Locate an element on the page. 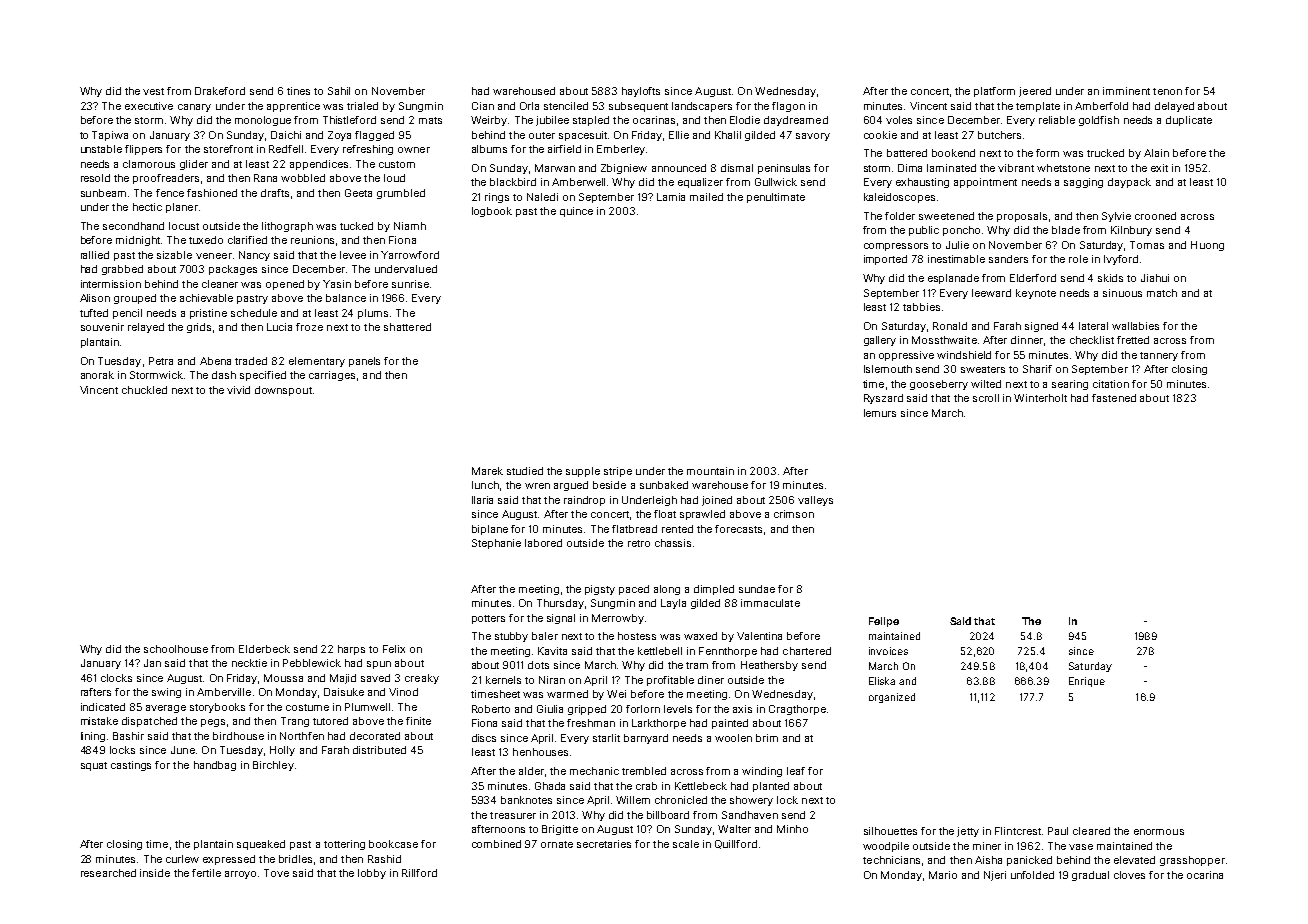 This document has width=1308, height=924. Tapiwa is located at coordinates (110, 136).
